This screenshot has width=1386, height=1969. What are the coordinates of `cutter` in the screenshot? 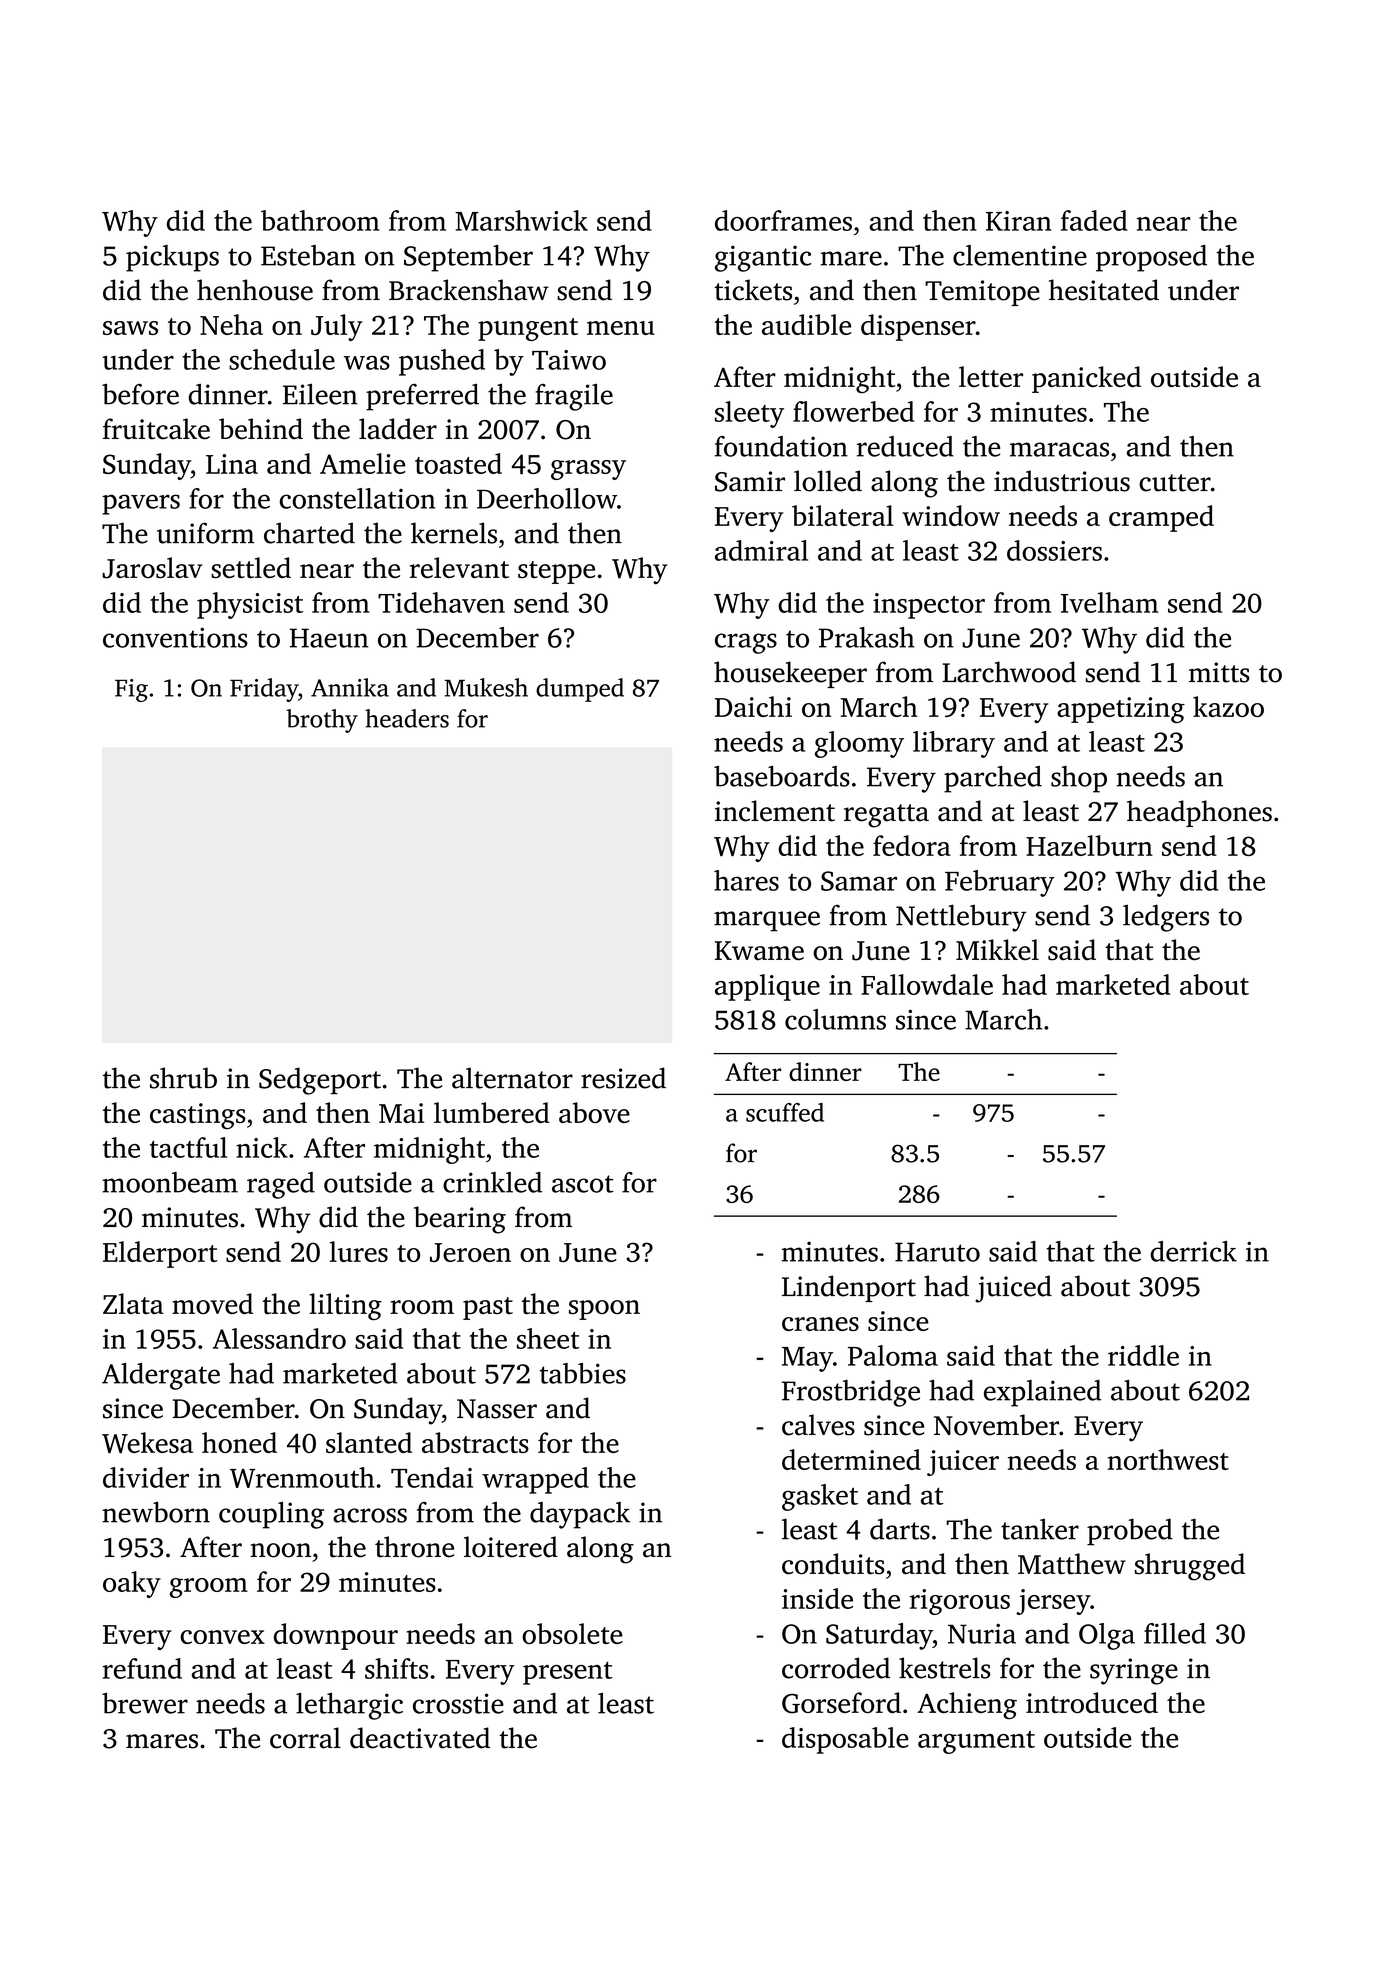 It's located at (1175, 483).
